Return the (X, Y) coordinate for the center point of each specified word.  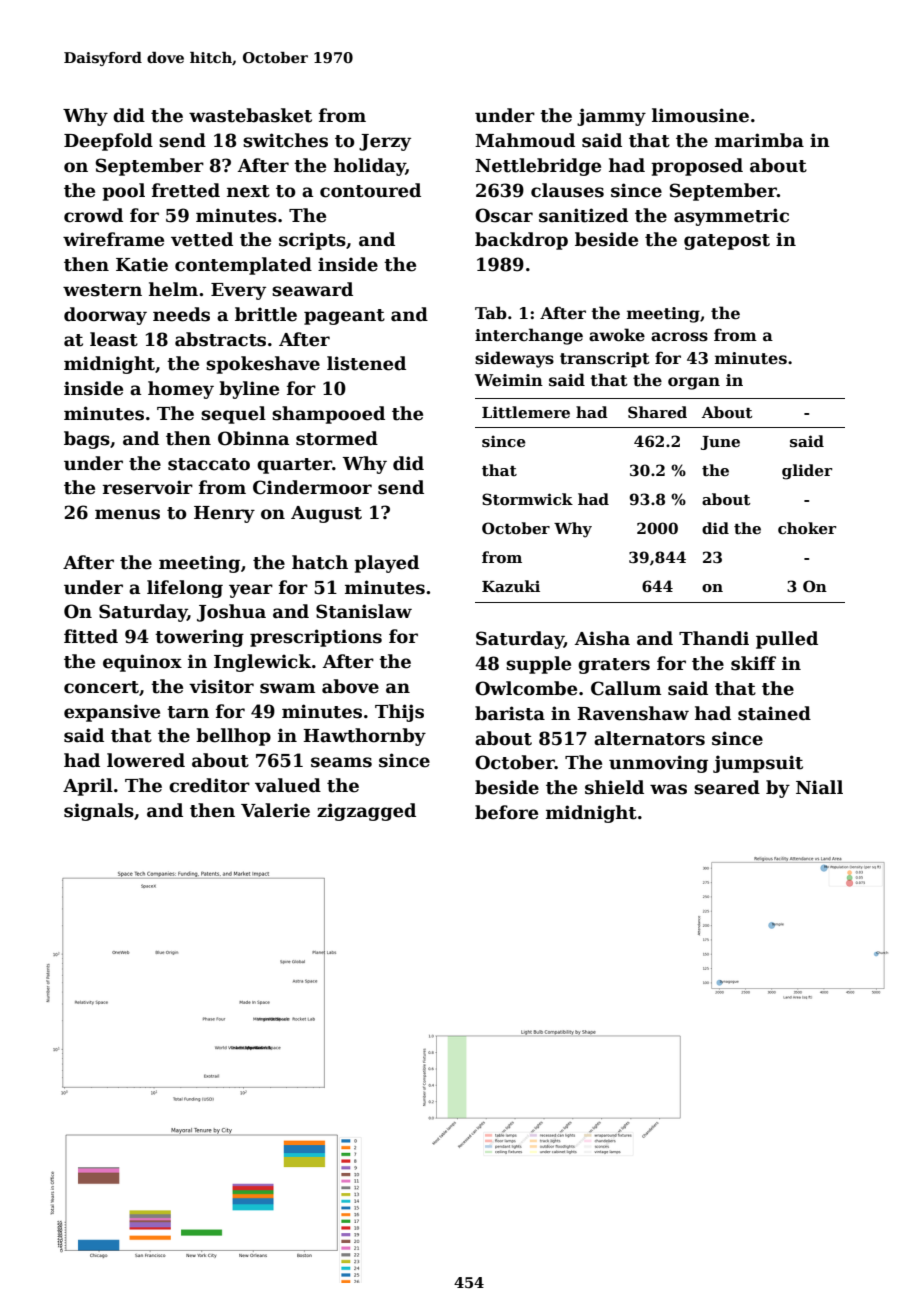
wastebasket (250, 115)
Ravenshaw (633, 713)
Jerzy (385, 142)
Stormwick (527, 499)
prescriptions (316, 638)
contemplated (243, 266)
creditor (209, 785)
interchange (529, 336)
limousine (700, 115)
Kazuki (511, 586)
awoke (617, 335)
